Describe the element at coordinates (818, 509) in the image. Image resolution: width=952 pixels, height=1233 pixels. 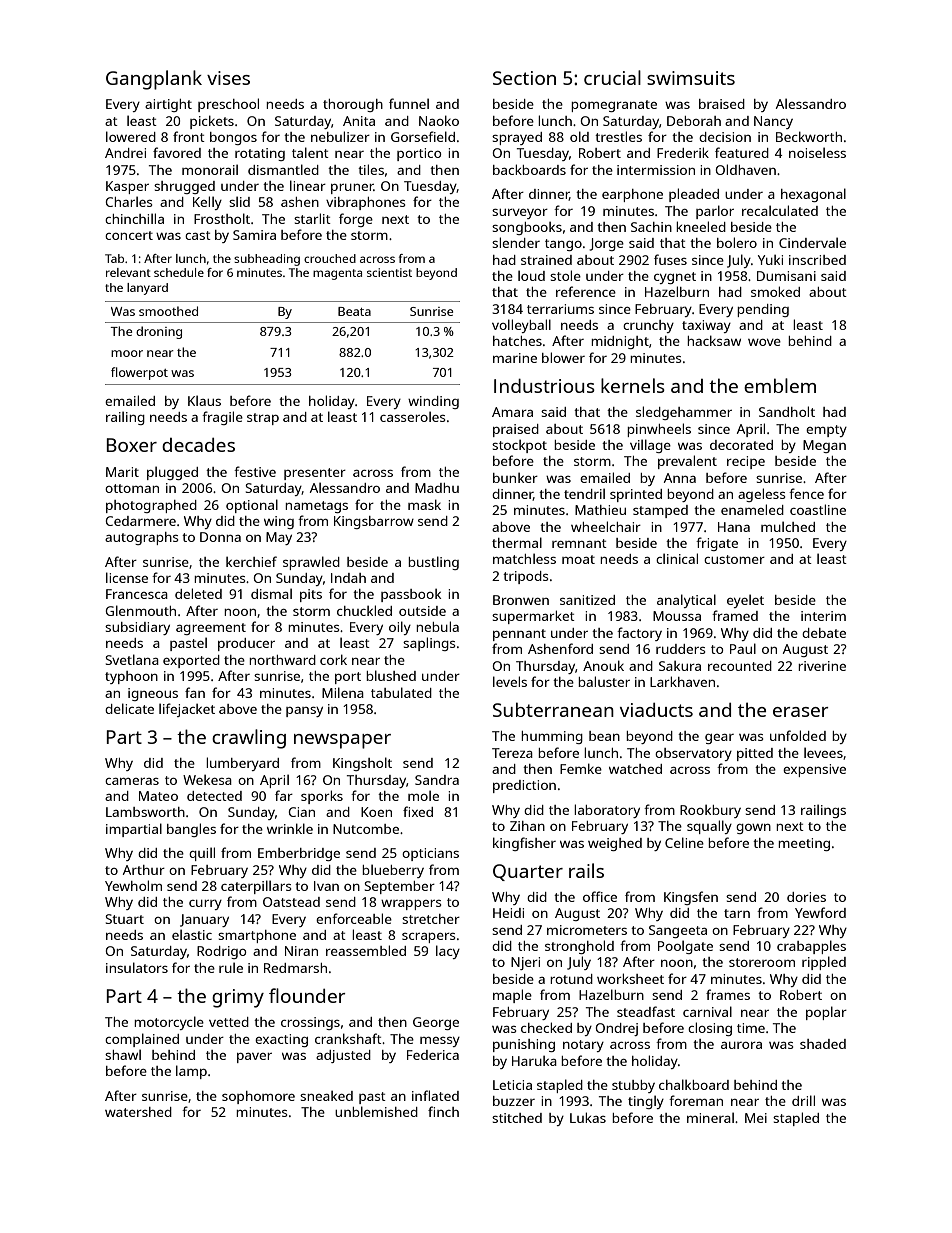
I see `coastline` at that location.
